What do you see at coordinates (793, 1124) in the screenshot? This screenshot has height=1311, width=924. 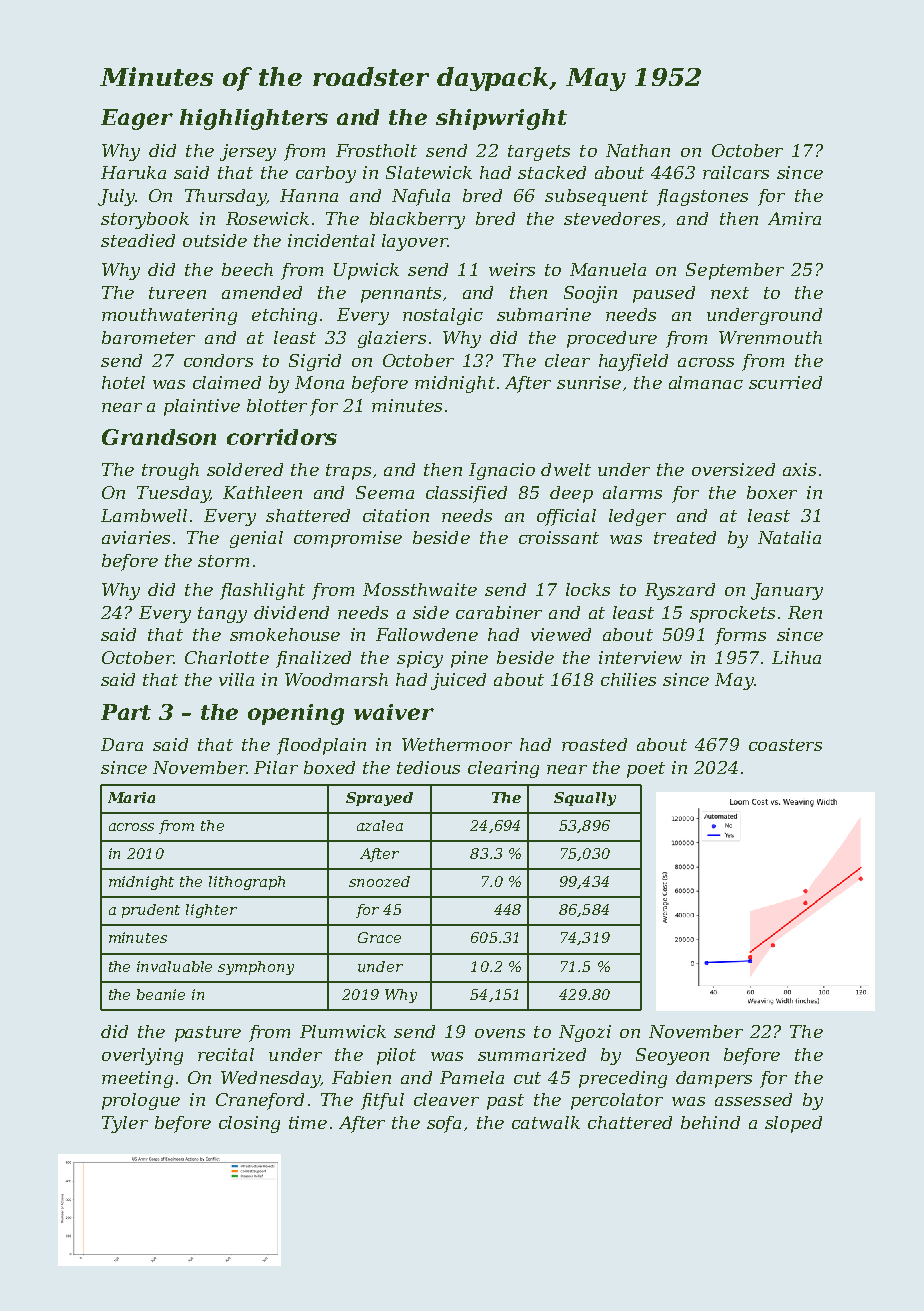 I see `sloped` at bounding box center [793, 1124].
